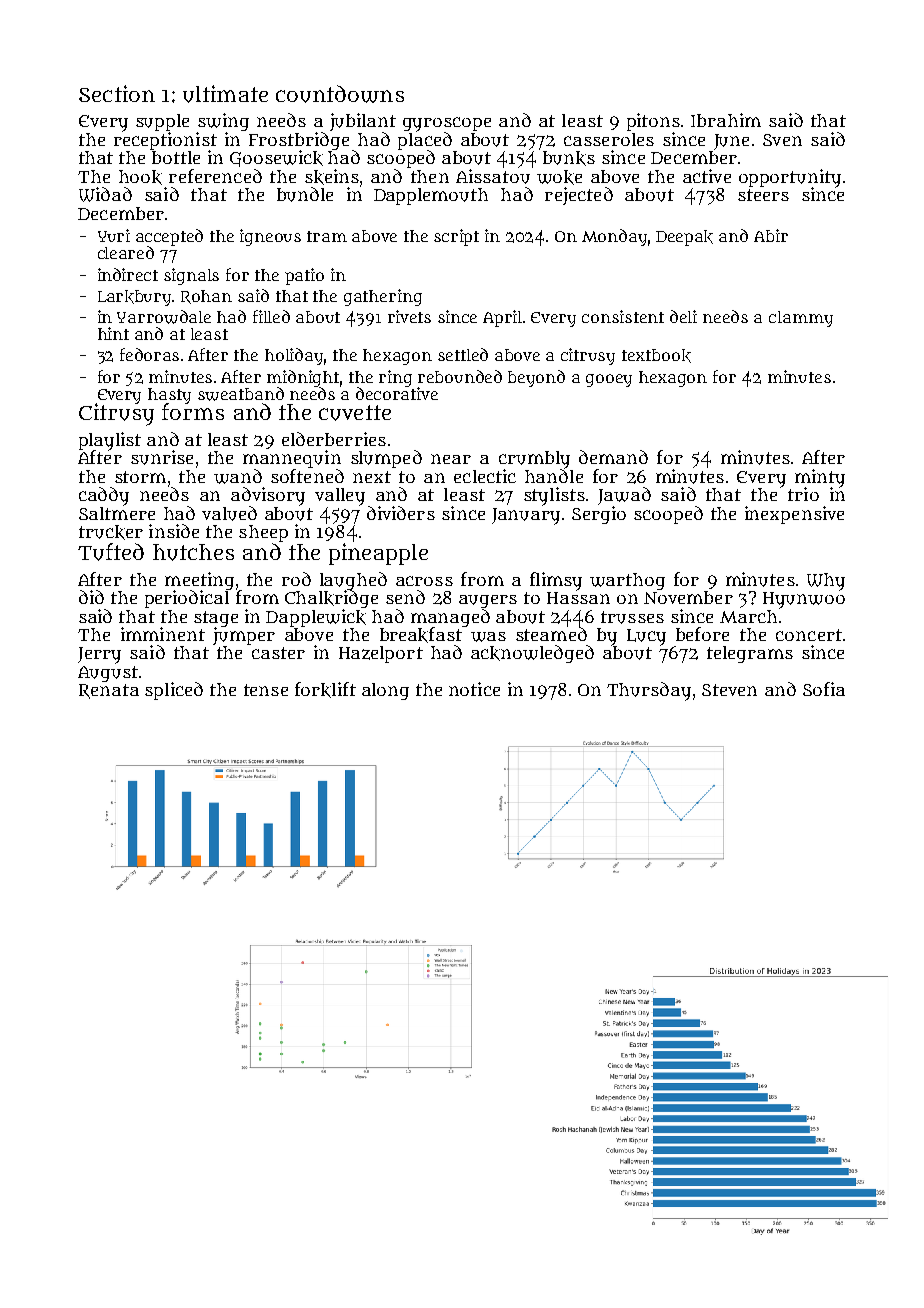 The width and height of the document is (924, 1308). Describe the element at coordinates (627, 581) in the document. I see `warthog` at that location.
